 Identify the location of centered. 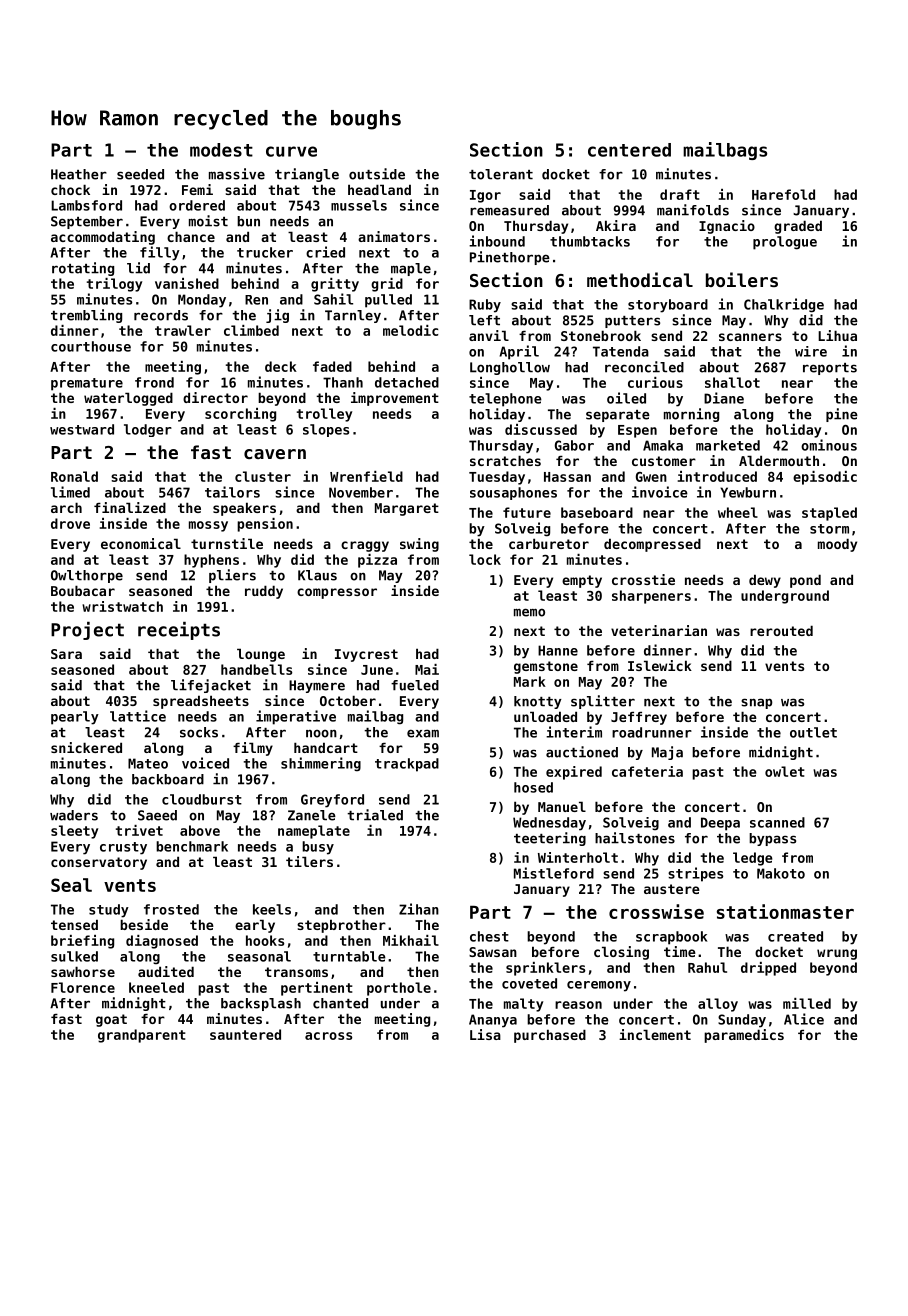
(629, 150).
